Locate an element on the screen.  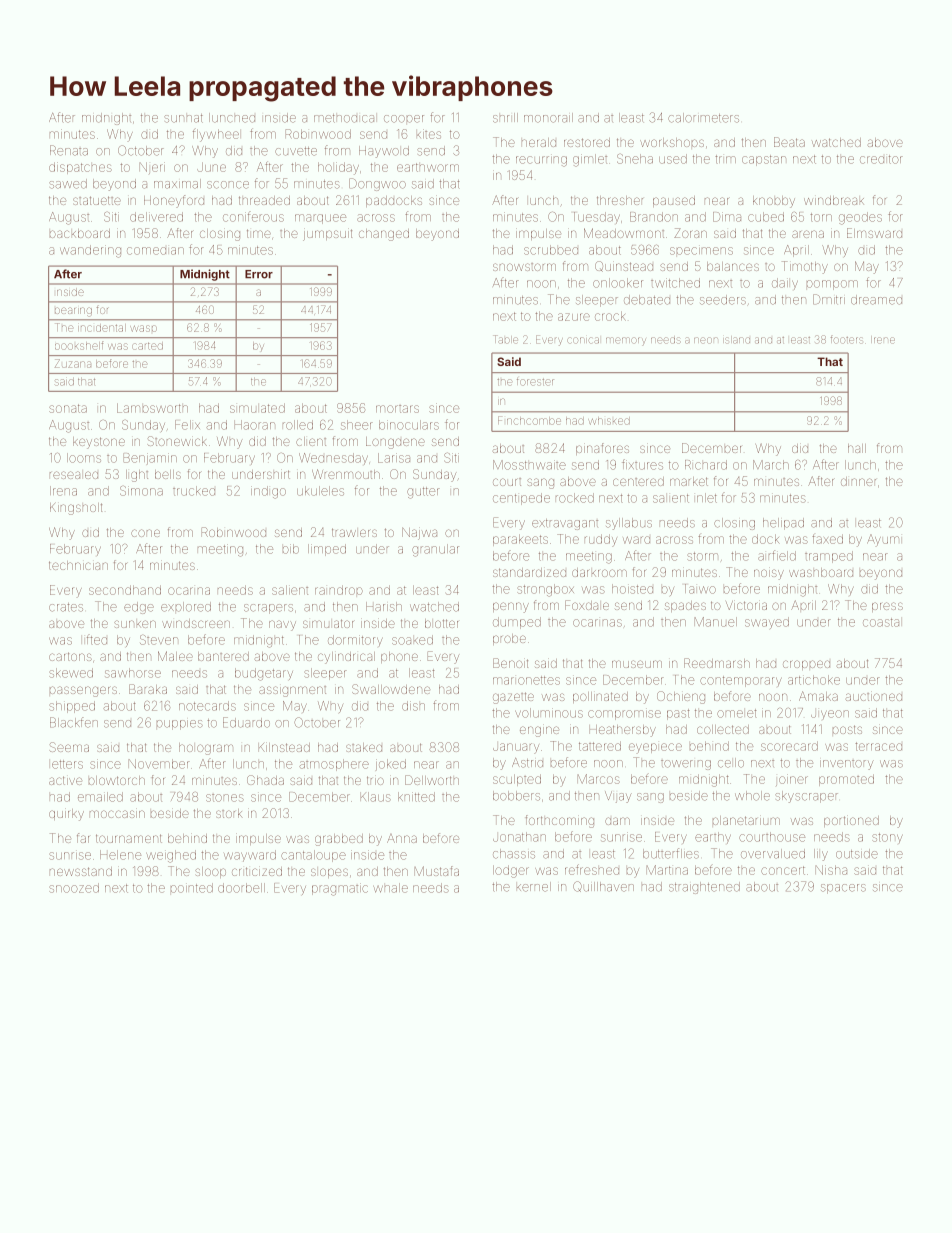
bib is located at coordinates (291, 549).
